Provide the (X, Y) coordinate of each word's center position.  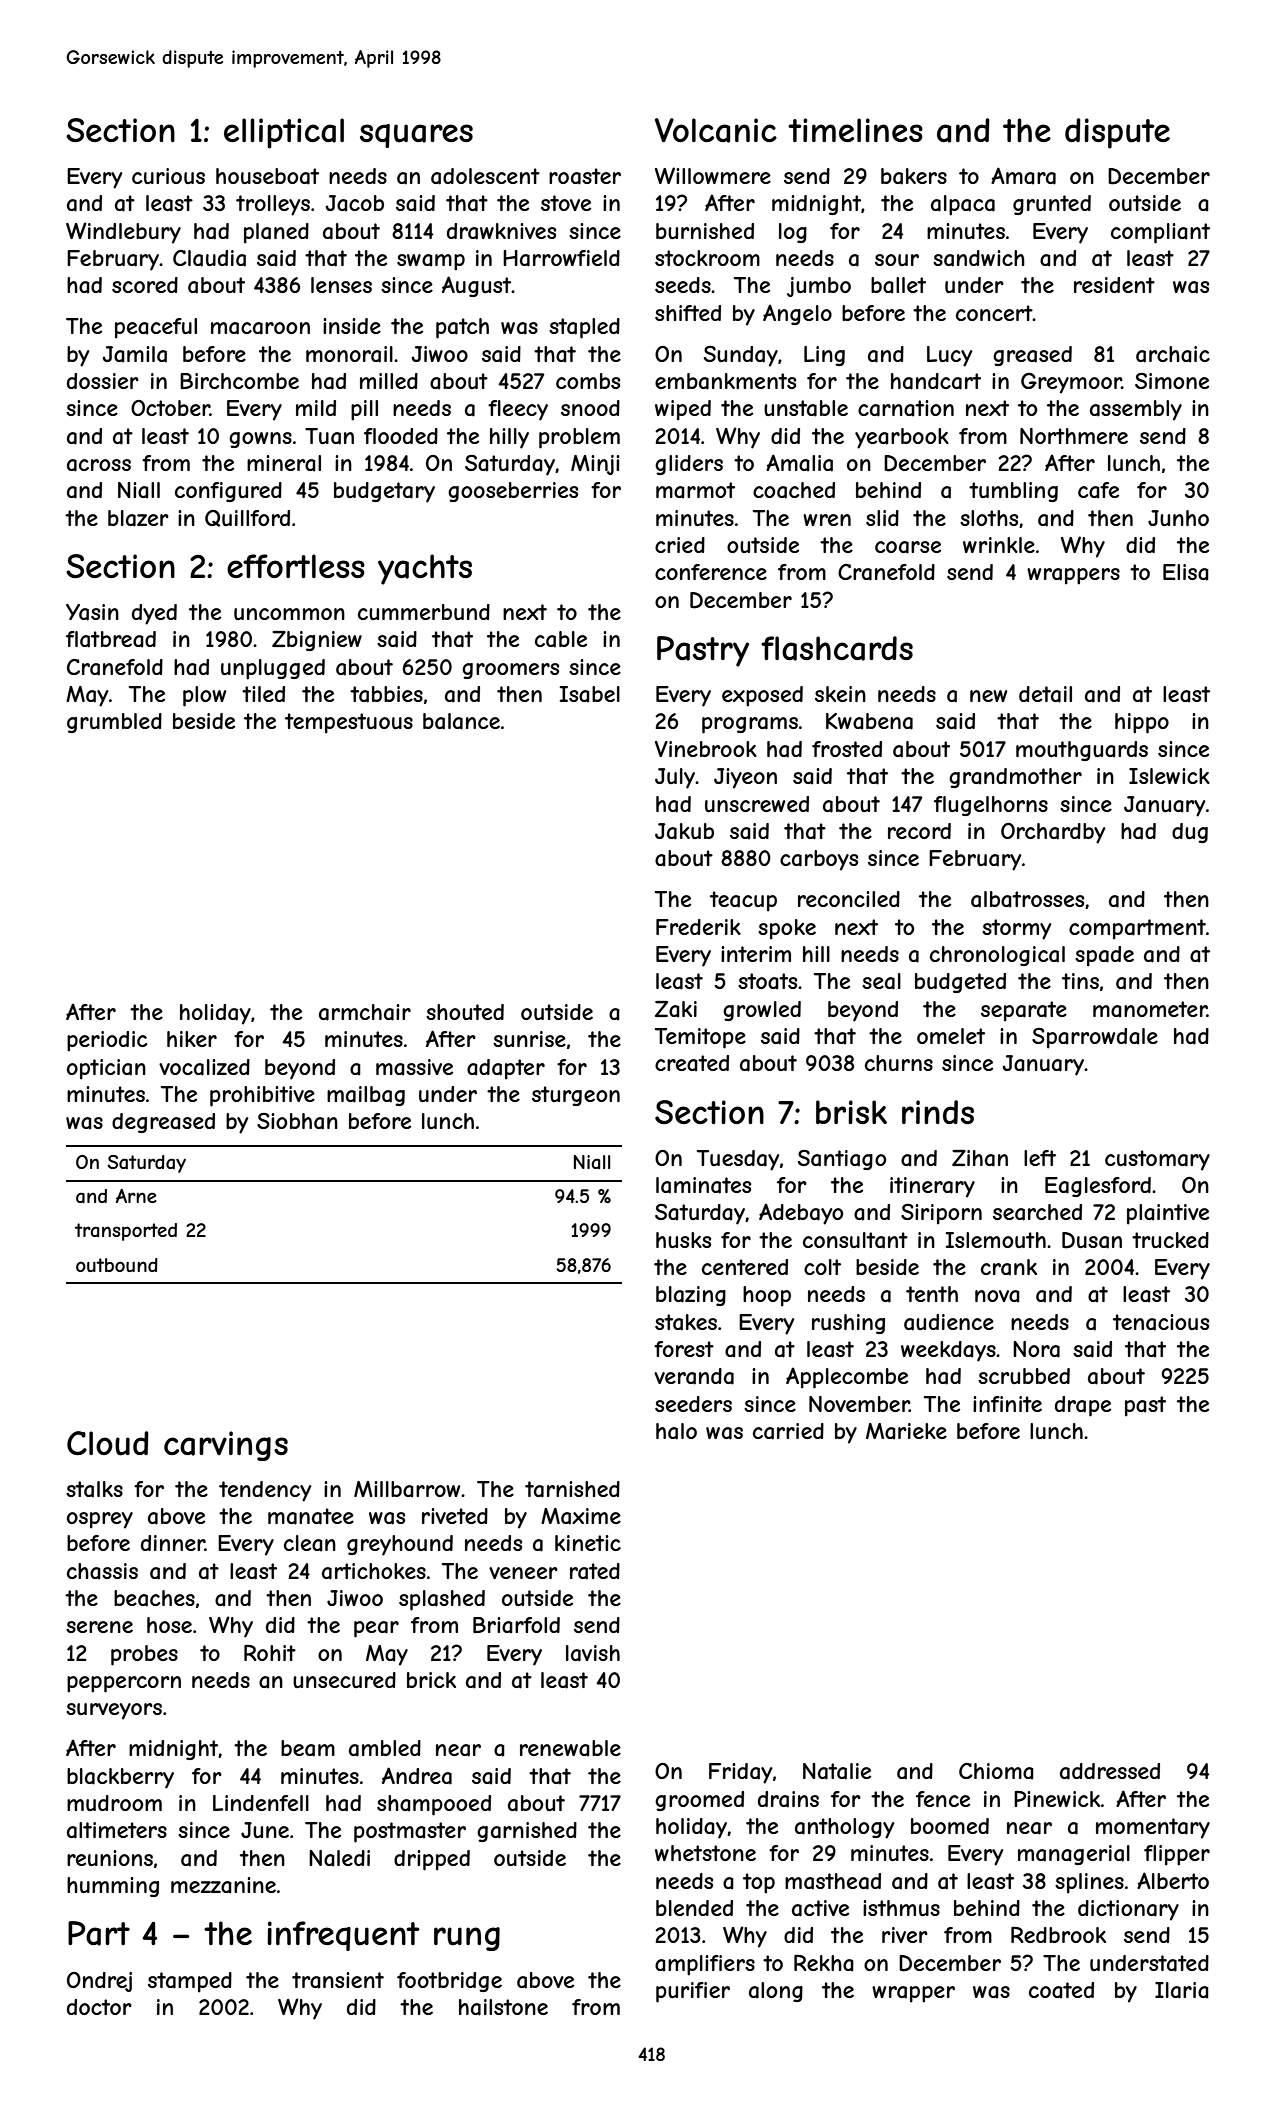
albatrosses (1027, 899)
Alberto (1173, 1880)
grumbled (114, 723)
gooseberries (513, 492)
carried (788, 1431)
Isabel (589, 694)
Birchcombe (239, 381)
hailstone (503, 2007)
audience (949, 1322)
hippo (1142, 723)
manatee (311, 1516)
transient (338, 1980)
